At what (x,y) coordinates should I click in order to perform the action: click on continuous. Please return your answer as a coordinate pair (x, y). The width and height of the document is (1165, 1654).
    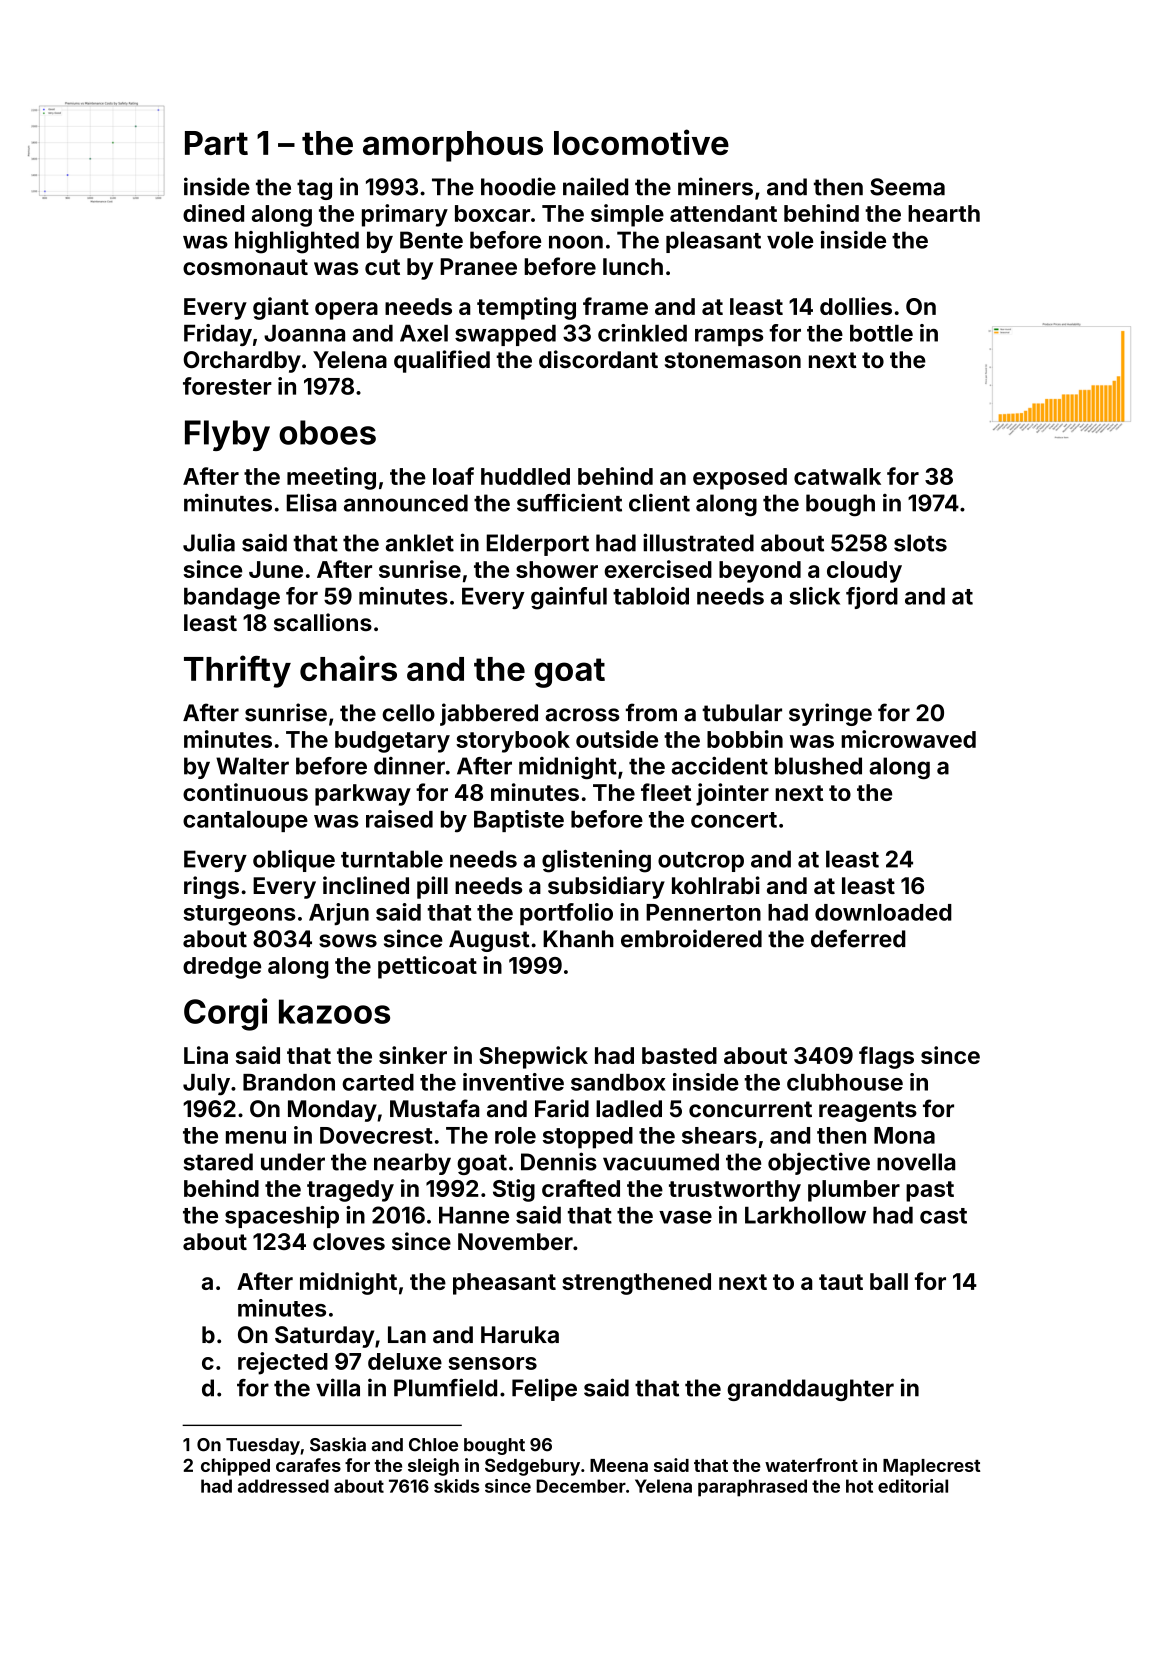
    Looking at the image, I should click on (245, 792).
